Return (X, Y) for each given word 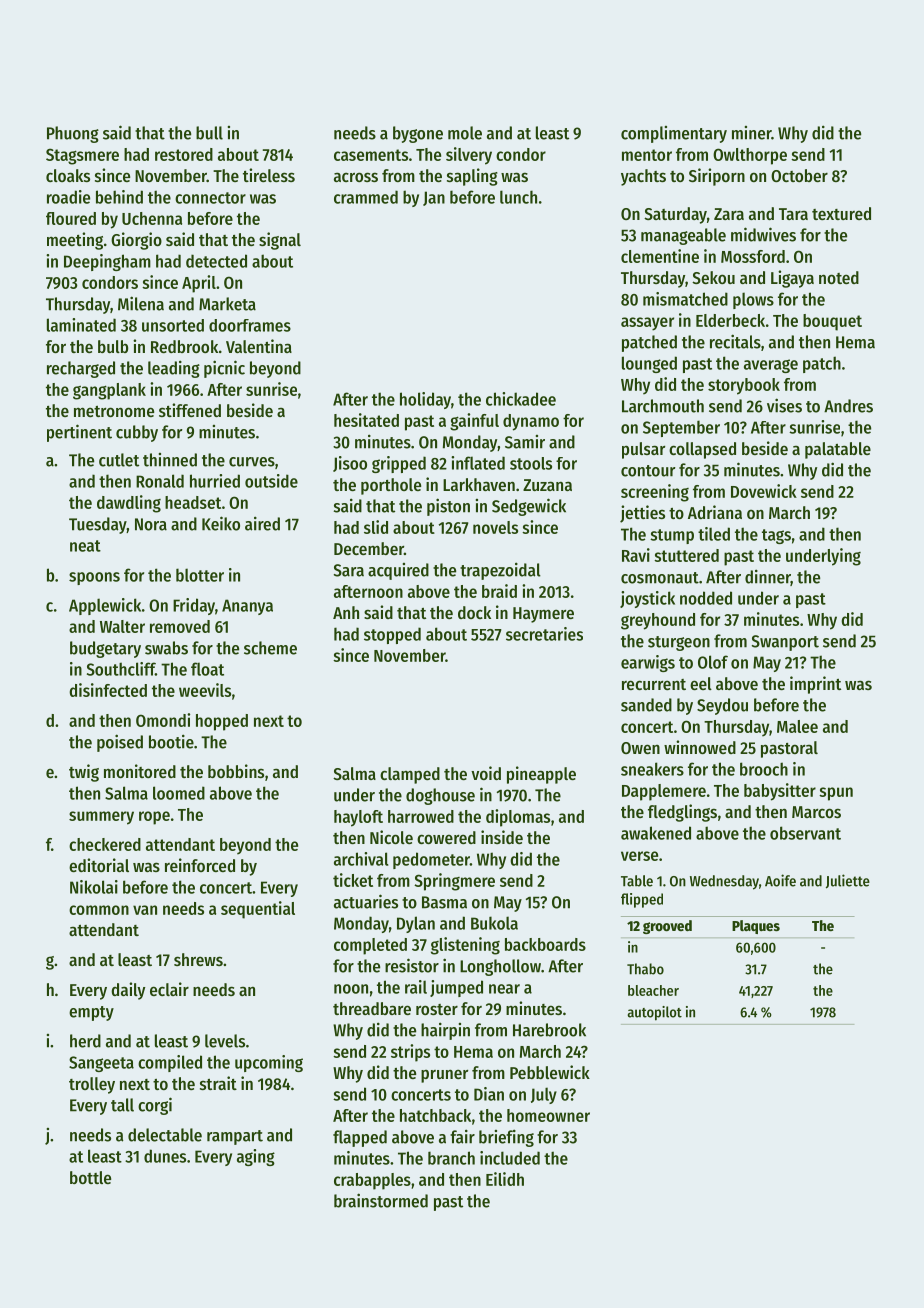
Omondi (163, 720)
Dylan (416, 924)
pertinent (79, 433)
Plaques (756, 927)
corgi (155, 1106)
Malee (797, 726)
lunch (518, 197)
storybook (744, 386)
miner (751, 133)
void (486, 773)
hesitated (366, 420)
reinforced (200, 865)
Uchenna (152, 218)
